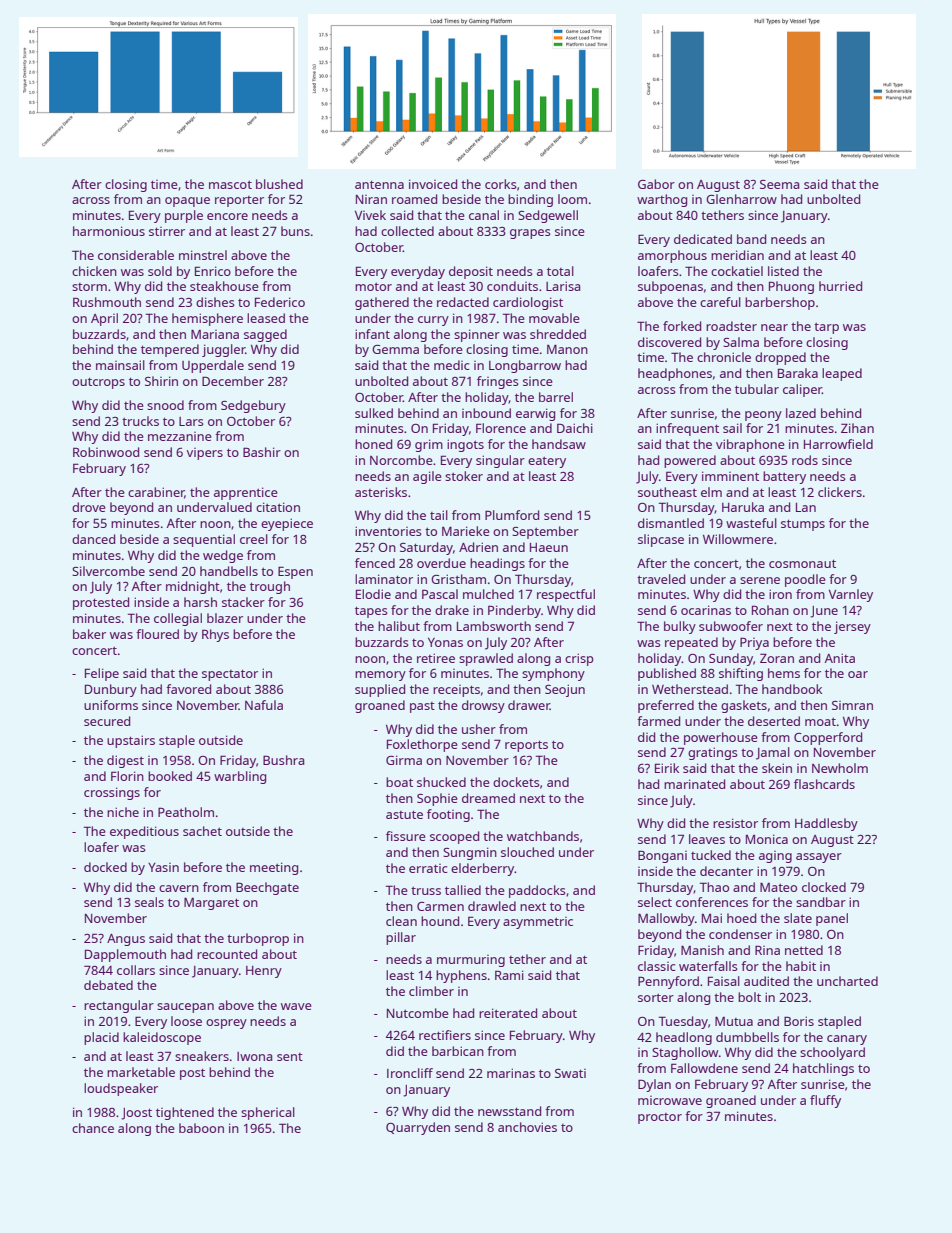 This page has height=1233, width=952. Describe the element at coordinates (464, 476) in the page. I see `stoker` at that location.
